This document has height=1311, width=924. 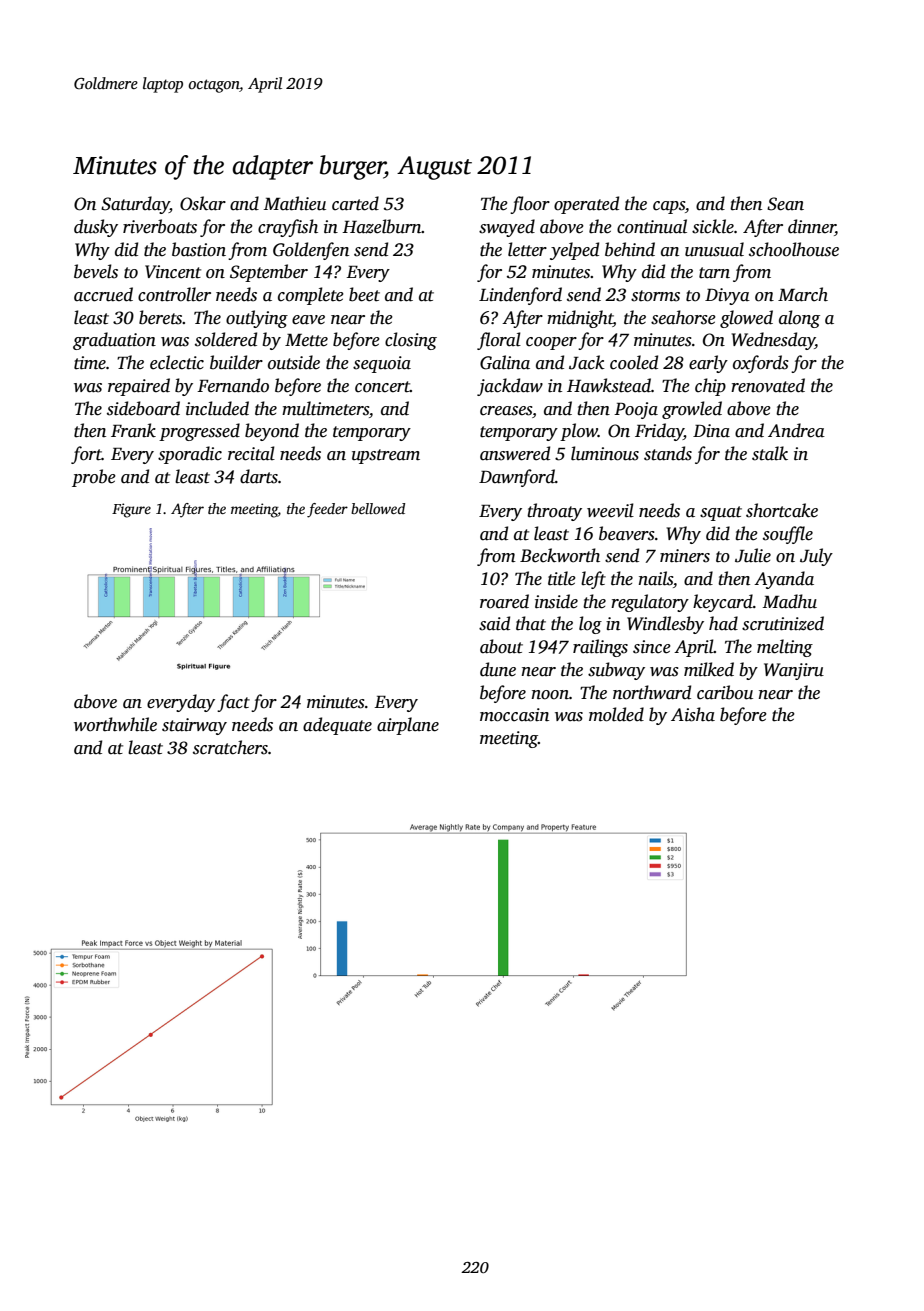 What do you see at coordinates (494, 623) in the document?
I see `said` at bounding box center [494, 623].
